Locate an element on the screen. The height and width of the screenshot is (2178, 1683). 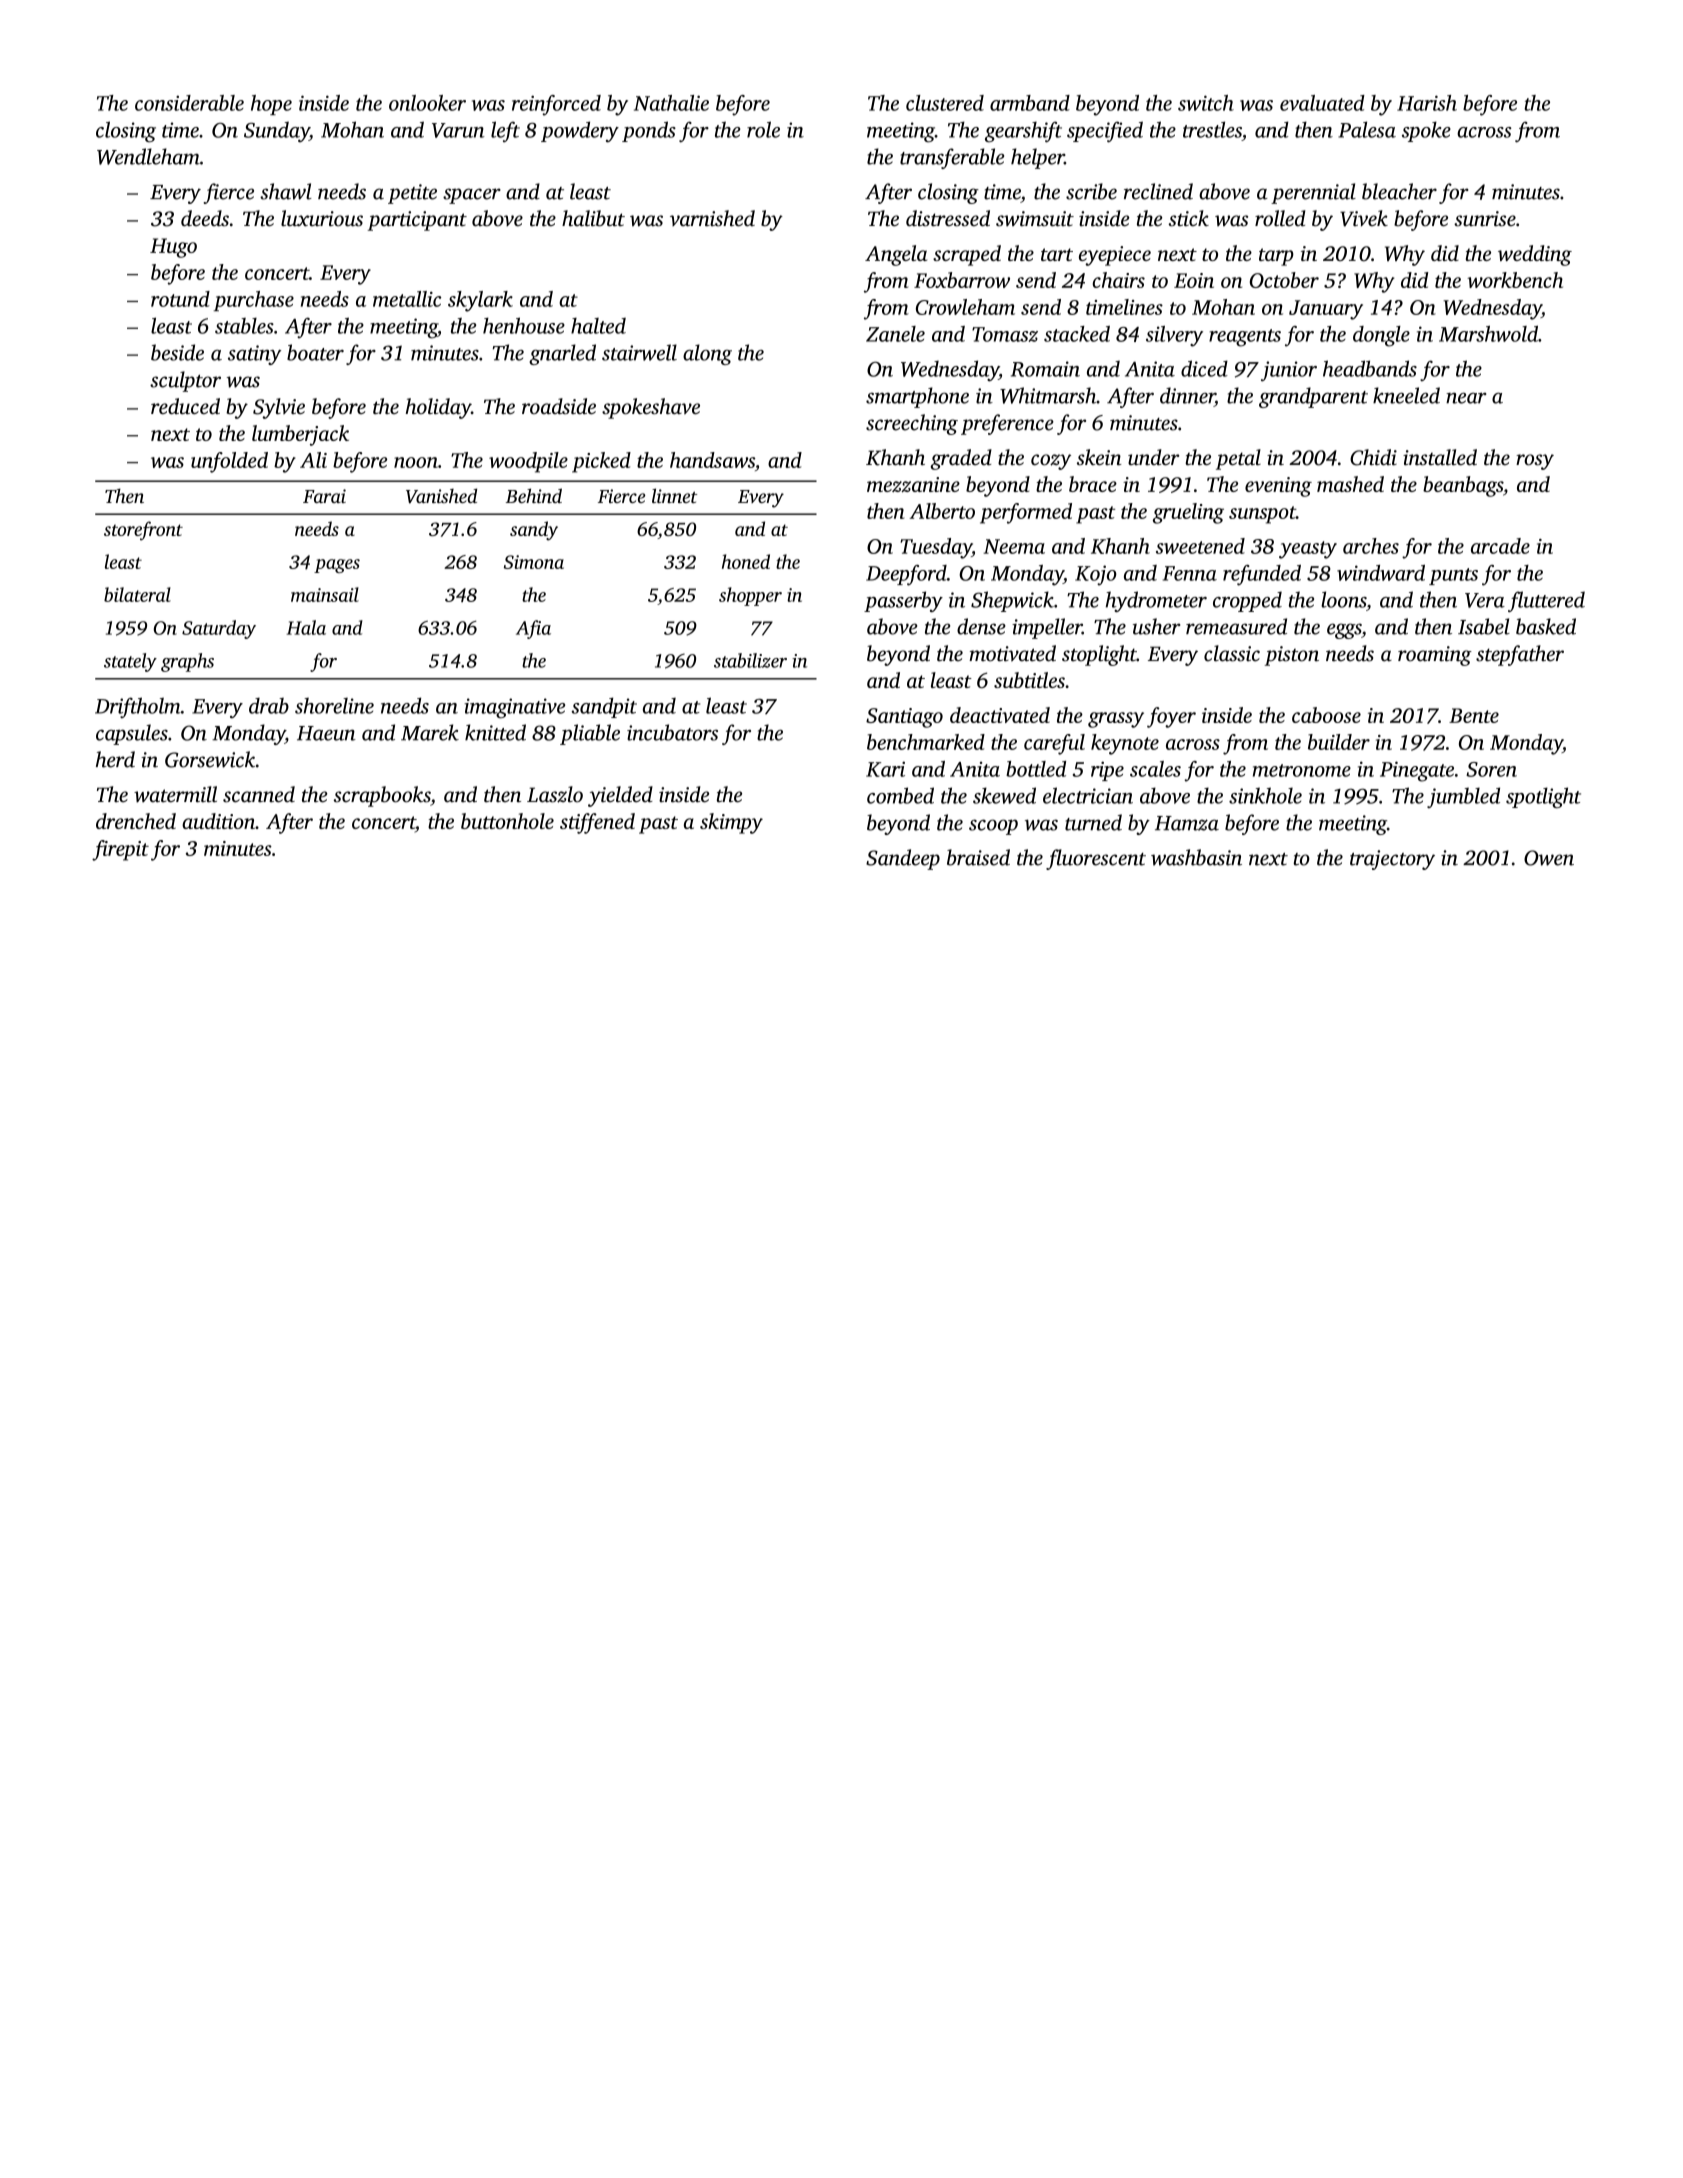
trajectory is located at coordinates (1392, 860).
